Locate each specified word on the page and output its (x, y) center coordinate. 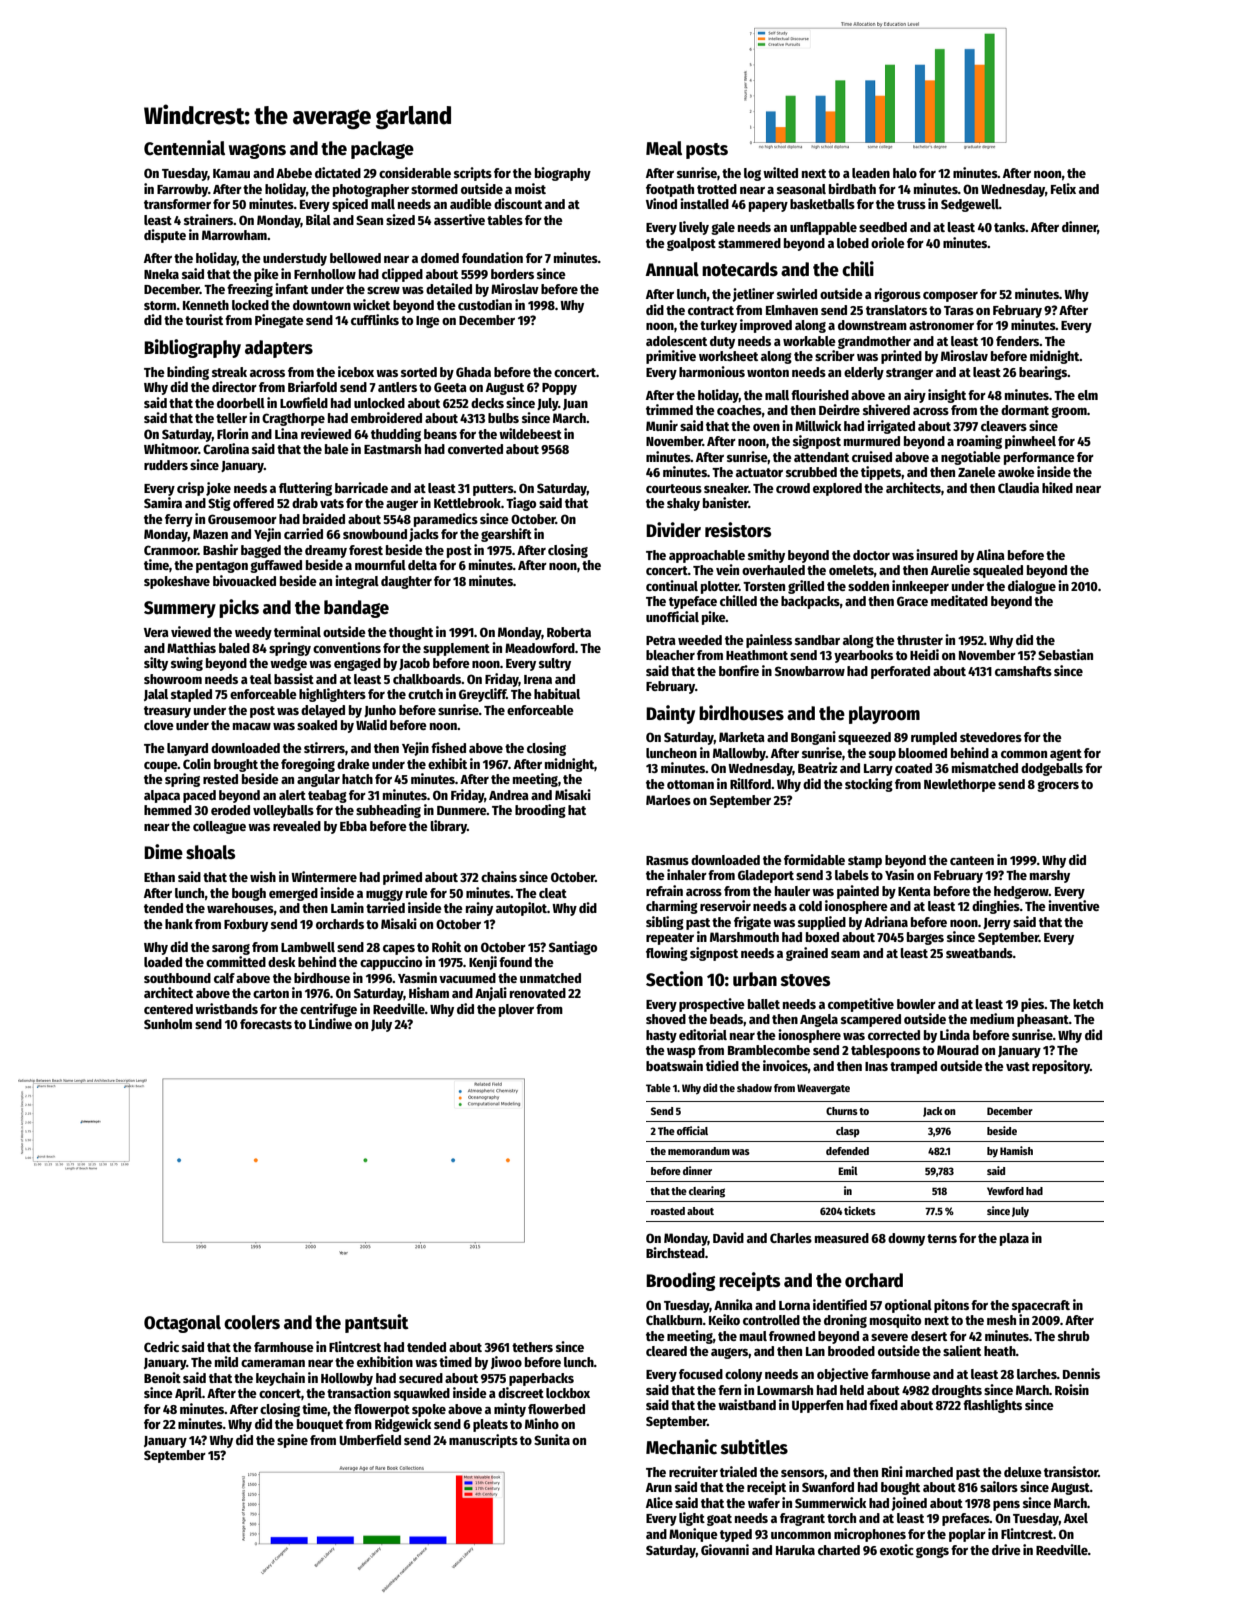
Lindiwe (330, 1023)
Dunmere (462, 810)
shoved (666, 1019)
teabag (327, 796)
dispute (165, 236)
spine (292, 1441)
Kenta (914, 891)
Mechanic (681, 1447)
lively (694, 228)
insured (937, 554)
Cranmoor (171, 550)
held (852, 1390)
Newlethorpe (960, 785)
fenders (1017, 341)
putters (493, 490)
